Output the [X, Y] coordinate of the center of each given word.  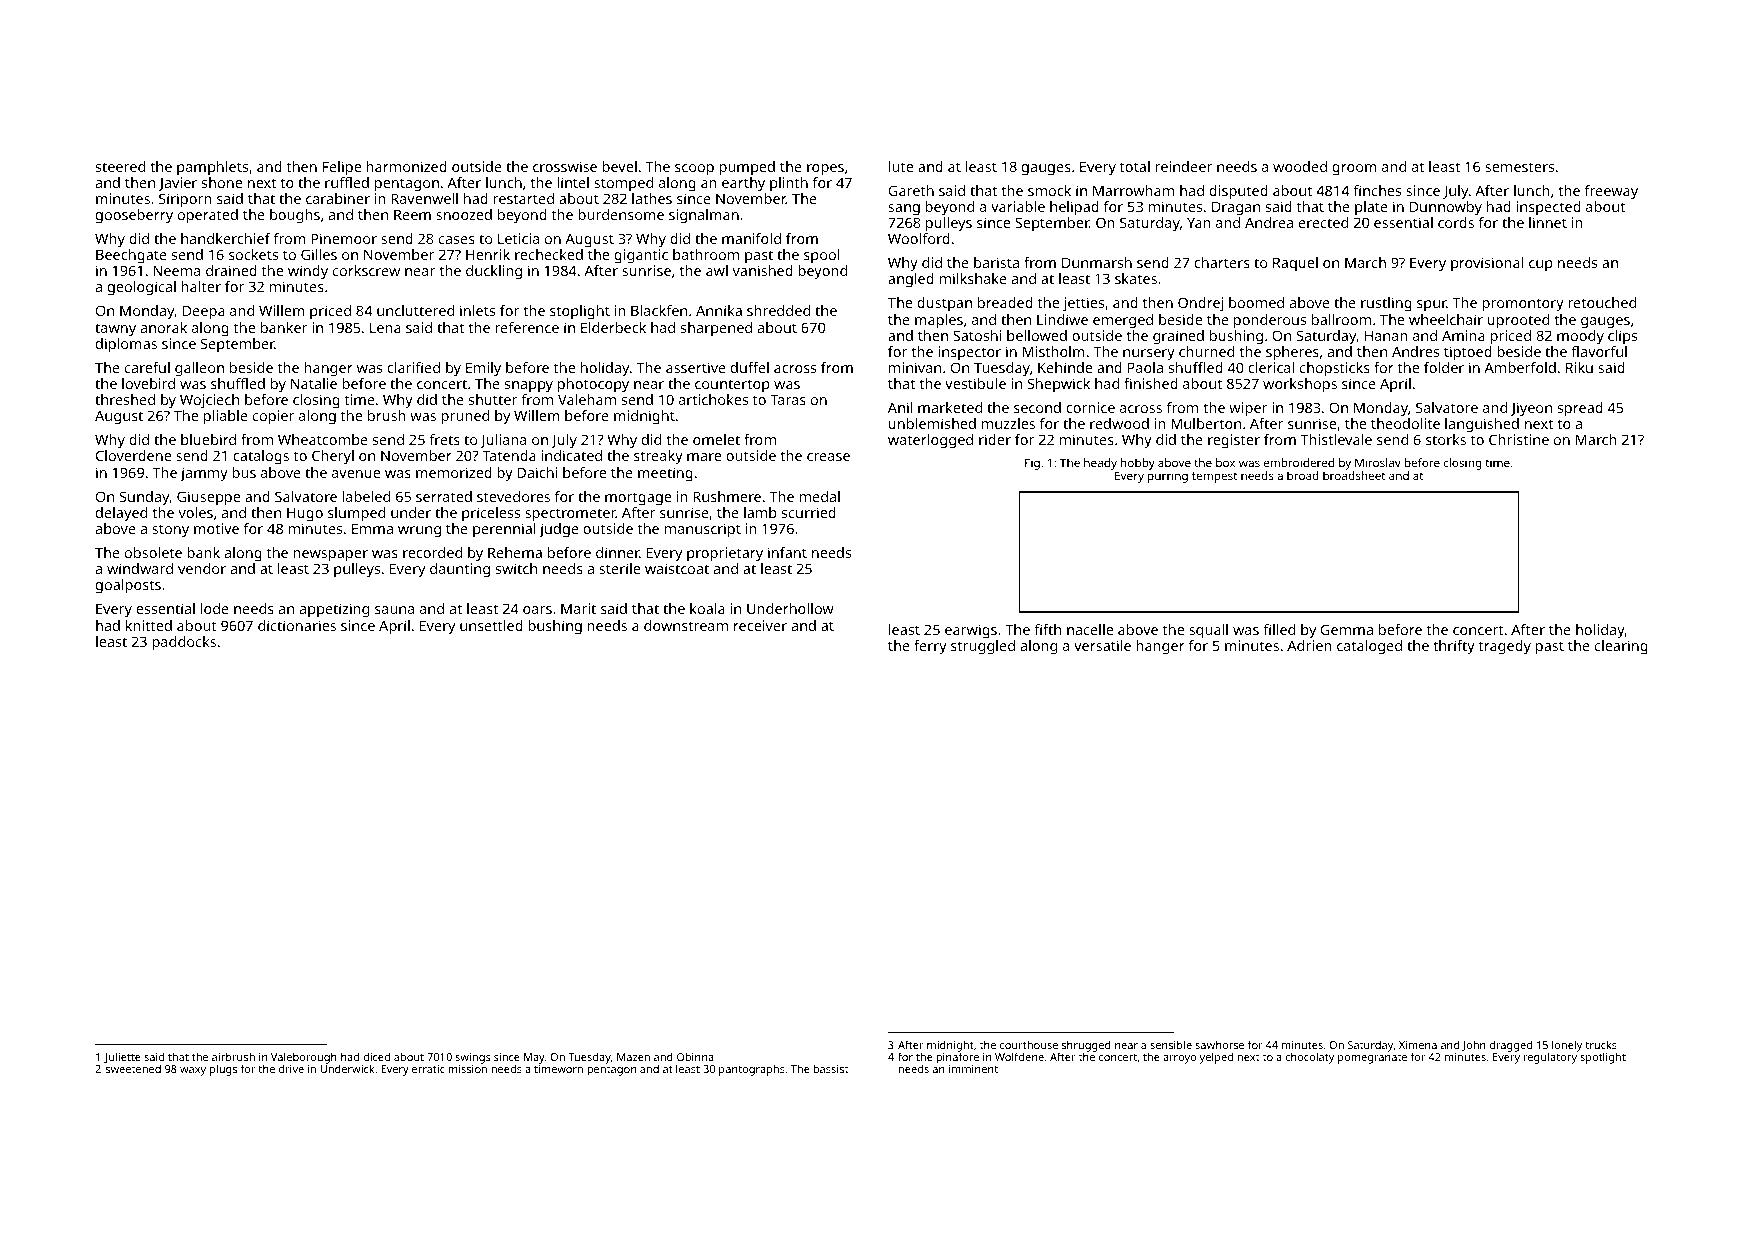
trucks [1601, 1044]
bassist [830, 1069]
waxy [193, 1071]
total [1135, 166]
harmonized [406, 166]
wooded [1300, 166]
